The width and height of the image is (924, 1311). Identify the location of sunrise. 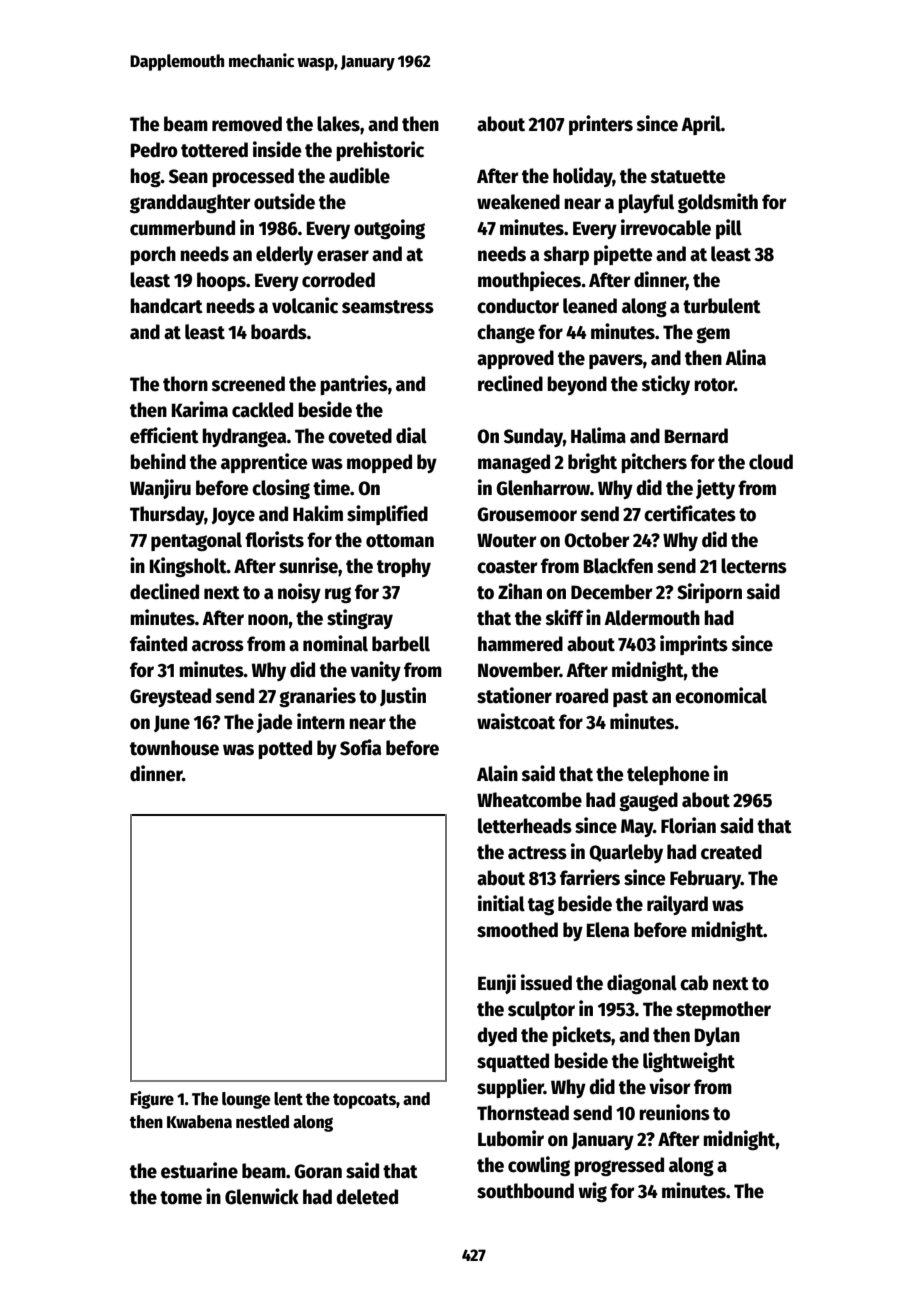
(308, 565).
